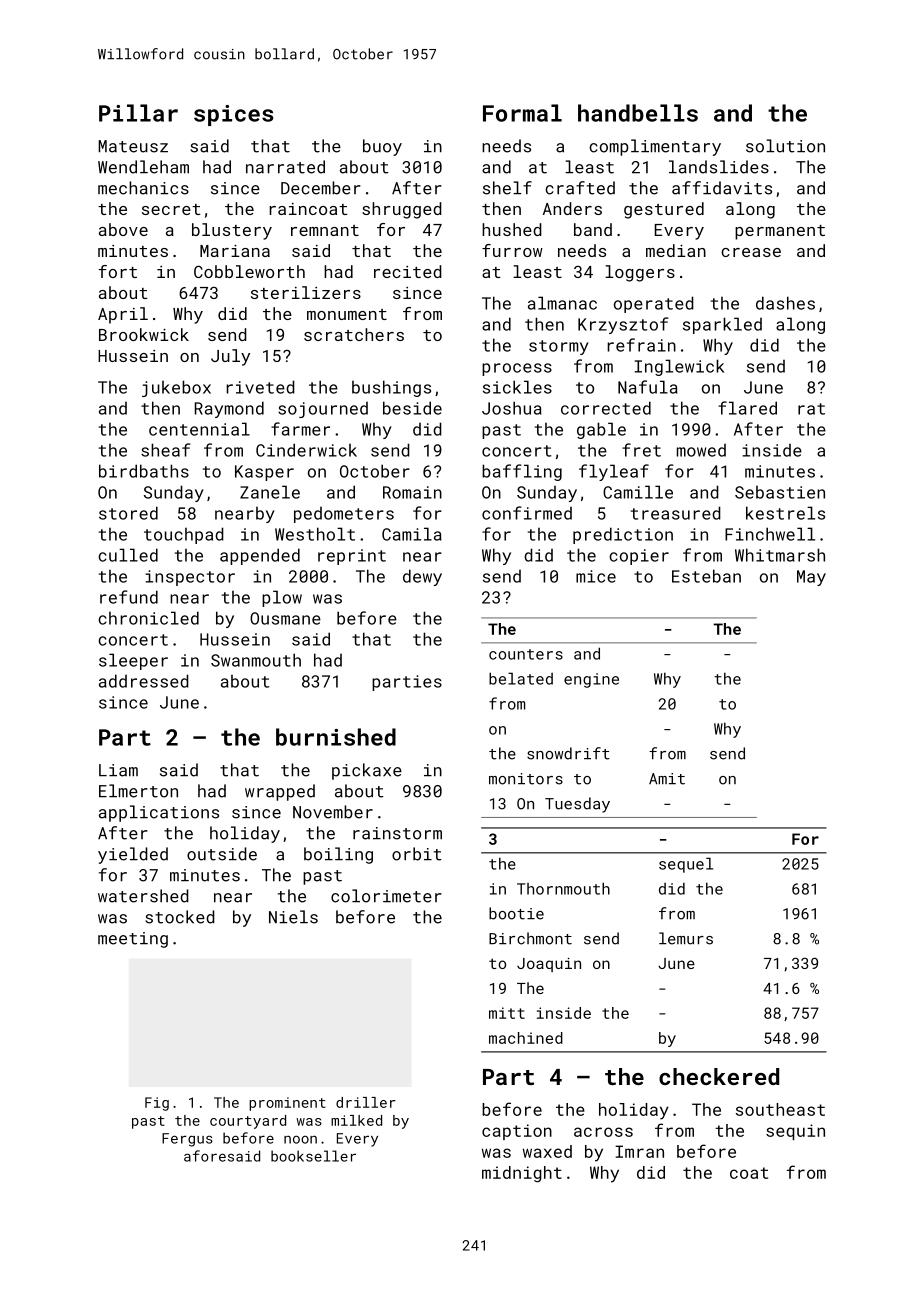 The height and width of the screenshot is (1311, 924). What do you see at coordinates (521, 678) in the screenshot?
I see `belated` at bounding box center [521, 678].
